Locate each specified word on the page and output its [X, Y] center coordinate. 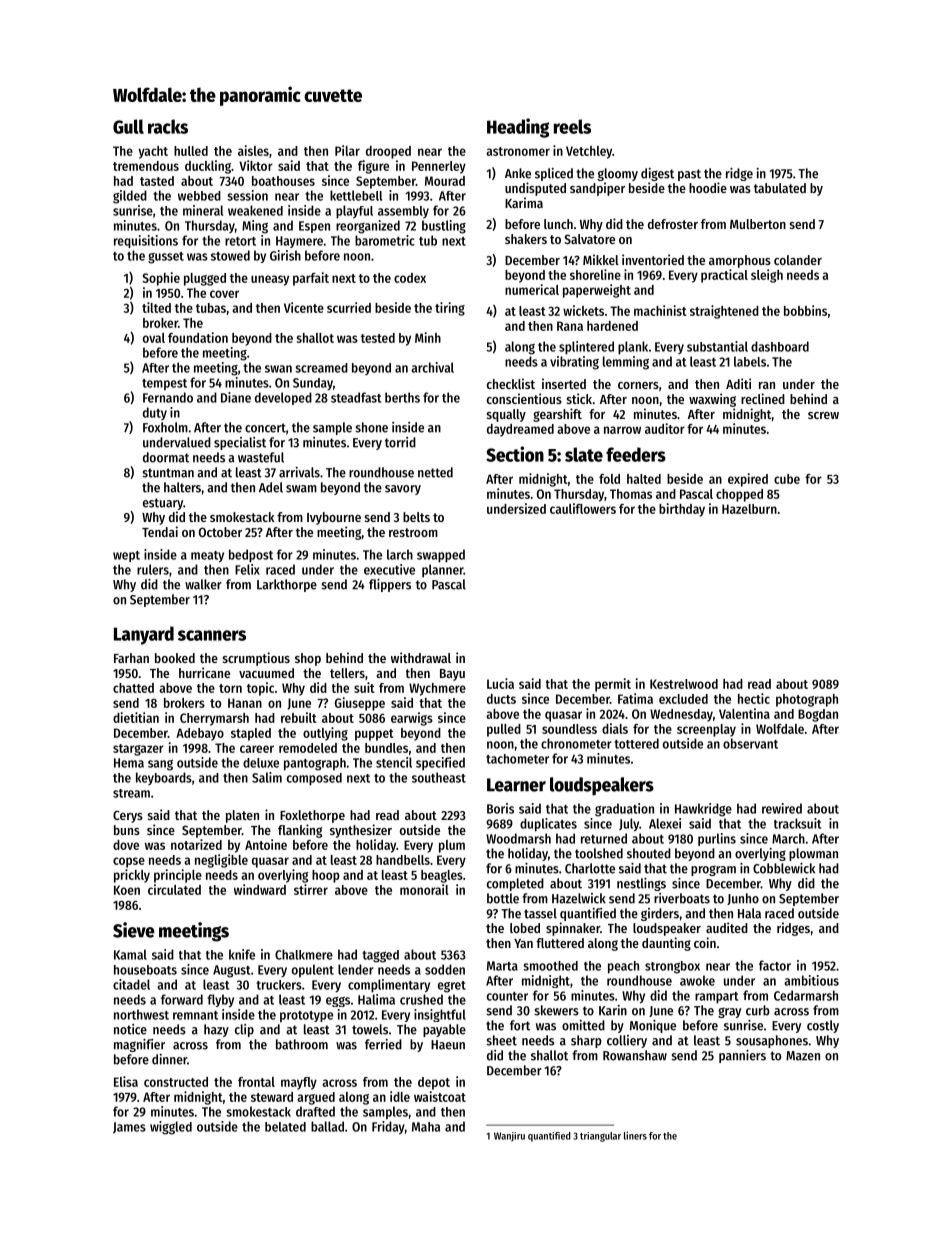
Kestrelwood [684, 684]
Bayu [452, 675]
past [689, 175]
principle [178, 876]
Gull [128, 126]
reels [572, 126]
